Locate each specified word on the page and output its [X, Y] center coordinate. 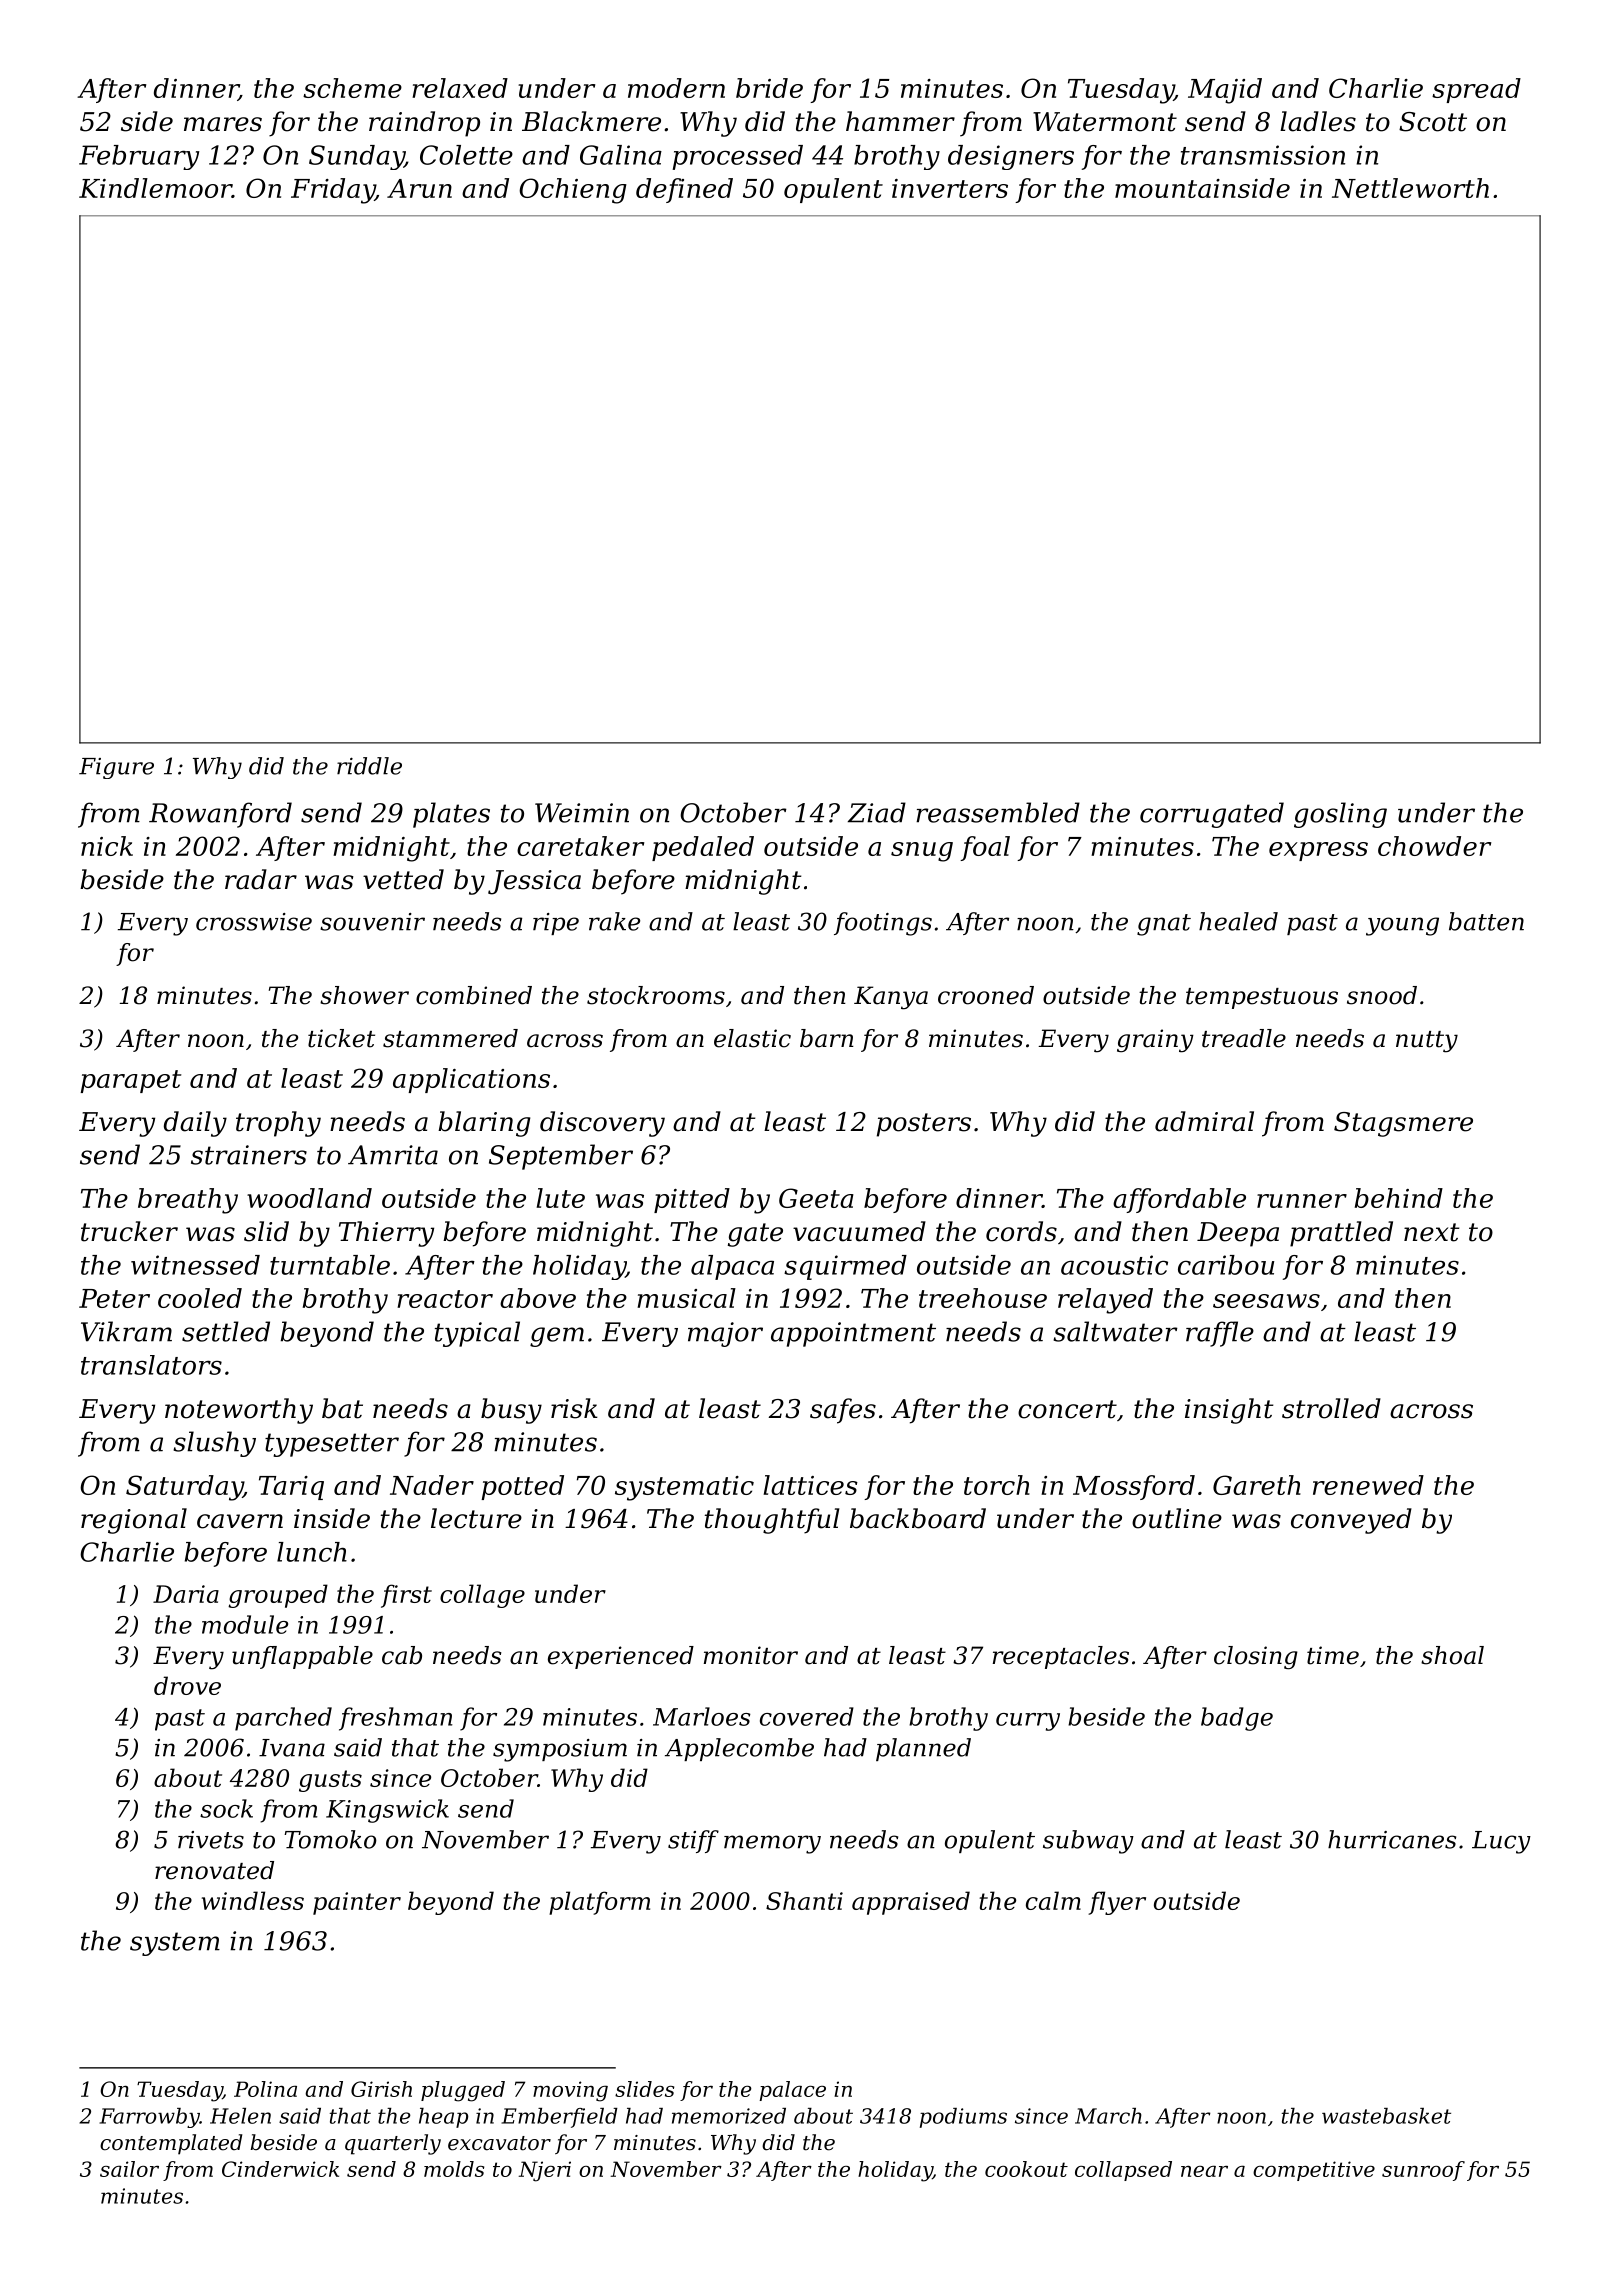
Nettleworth [1410, 188]
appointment [853, 1334]
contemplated [171, 2144]
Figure [116, 768]
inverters [950, 188]
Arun [419, 188]
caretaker [580, 846]
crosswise [254, 922]
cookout [1026, 2169]
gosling [1340, 815]
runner [1302, 1201]
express [1318, 851]
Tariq [291, 1488]
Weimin [582, 813]
